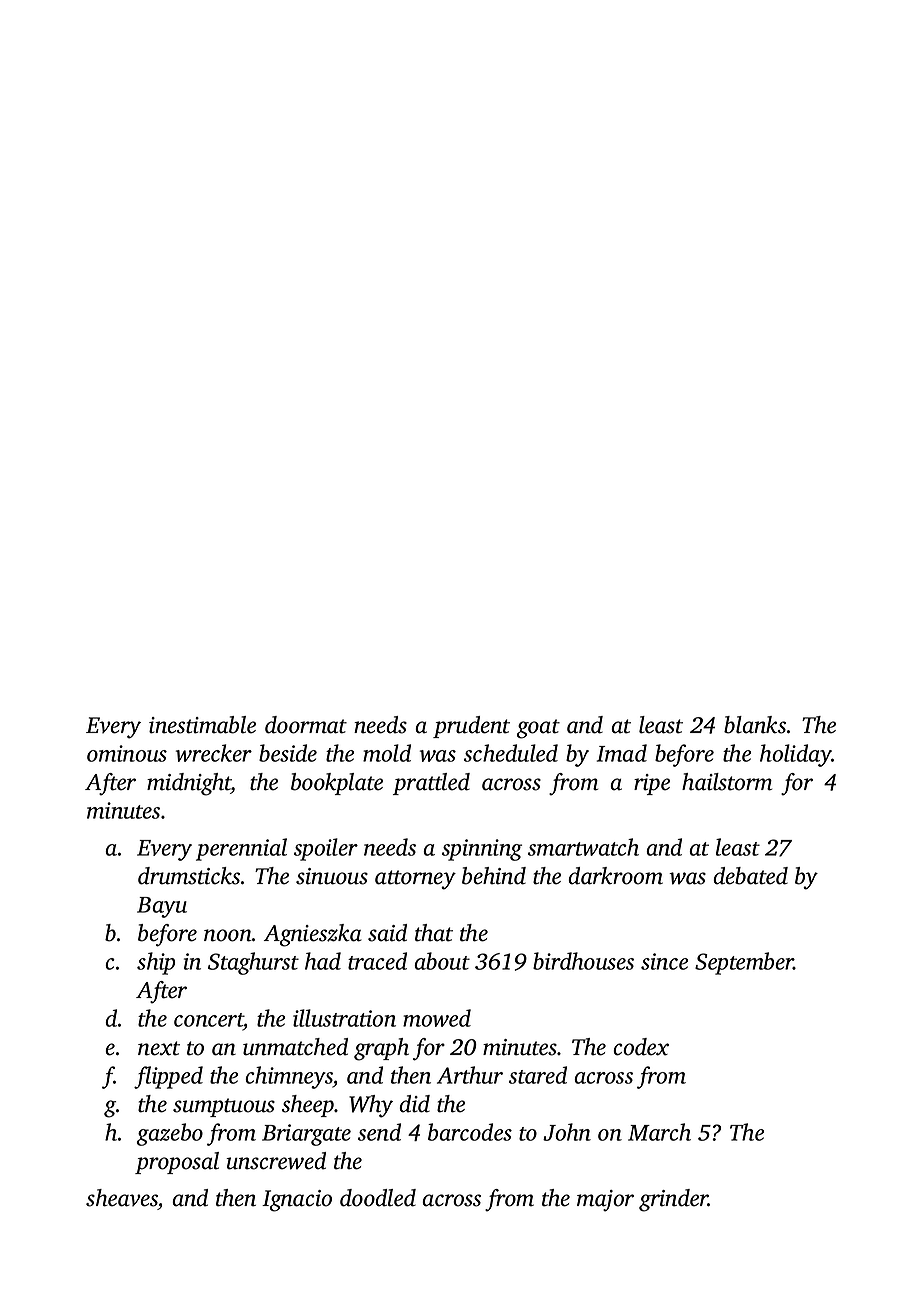 Image resolution: width=924 pixels, height=1314 pixels. What do you see at coordinates (156, 963) in the document?
I see `ship` at bounding box center [156, 963].
